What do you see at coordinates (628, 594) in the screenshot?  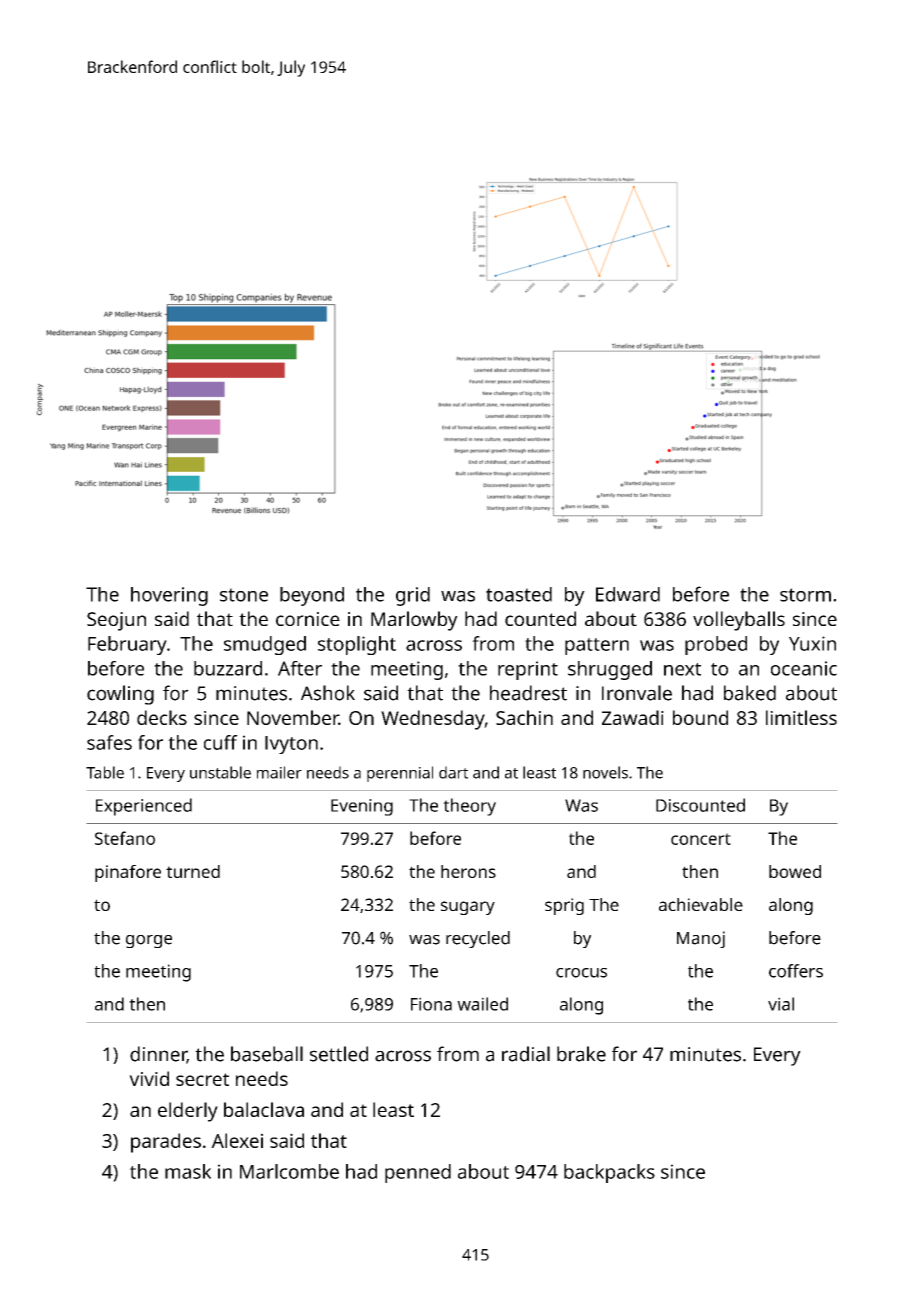 I see `Edward` at bounding box center [628, 594].
